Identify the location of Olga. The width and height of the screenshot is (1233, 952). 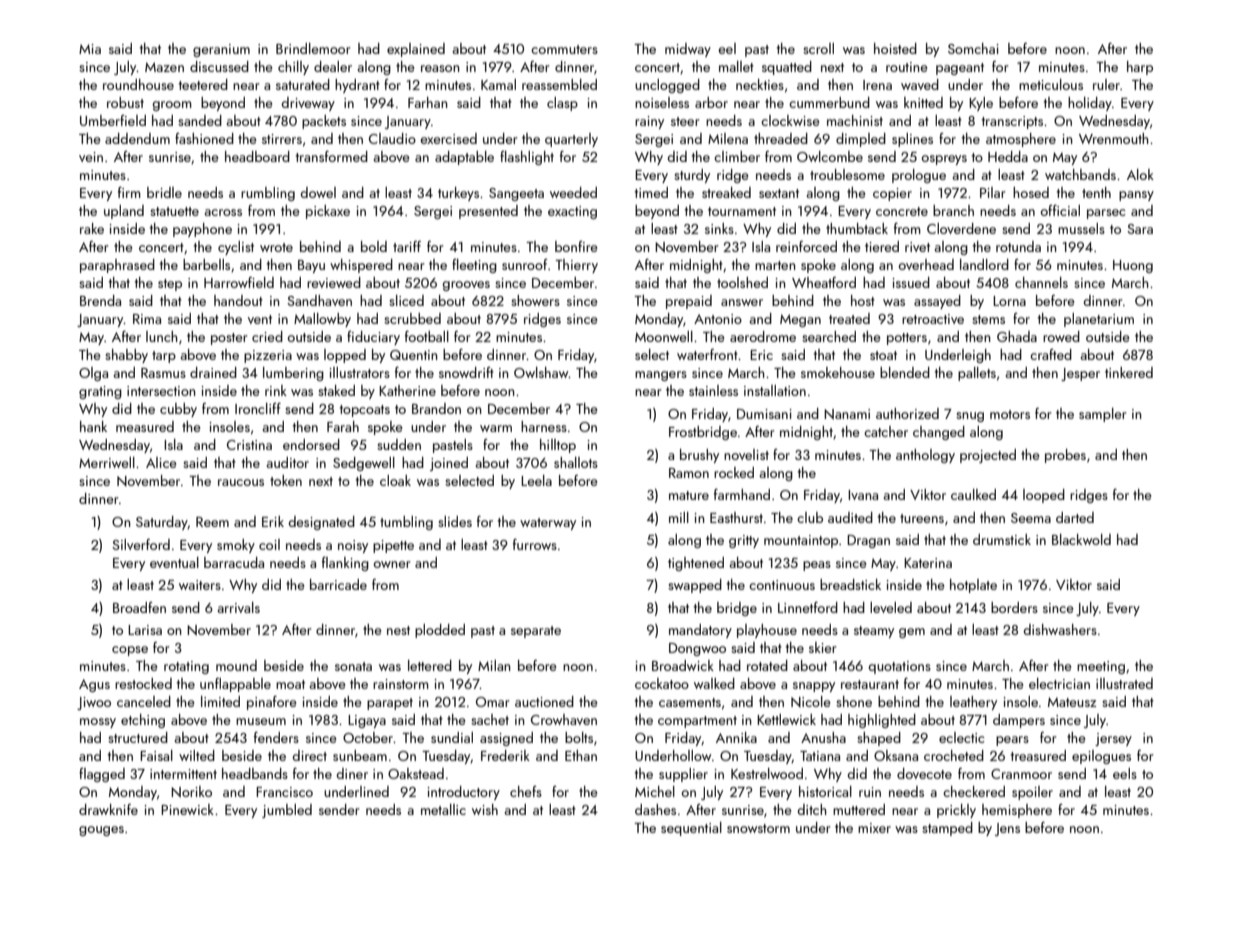
(93, 374).
